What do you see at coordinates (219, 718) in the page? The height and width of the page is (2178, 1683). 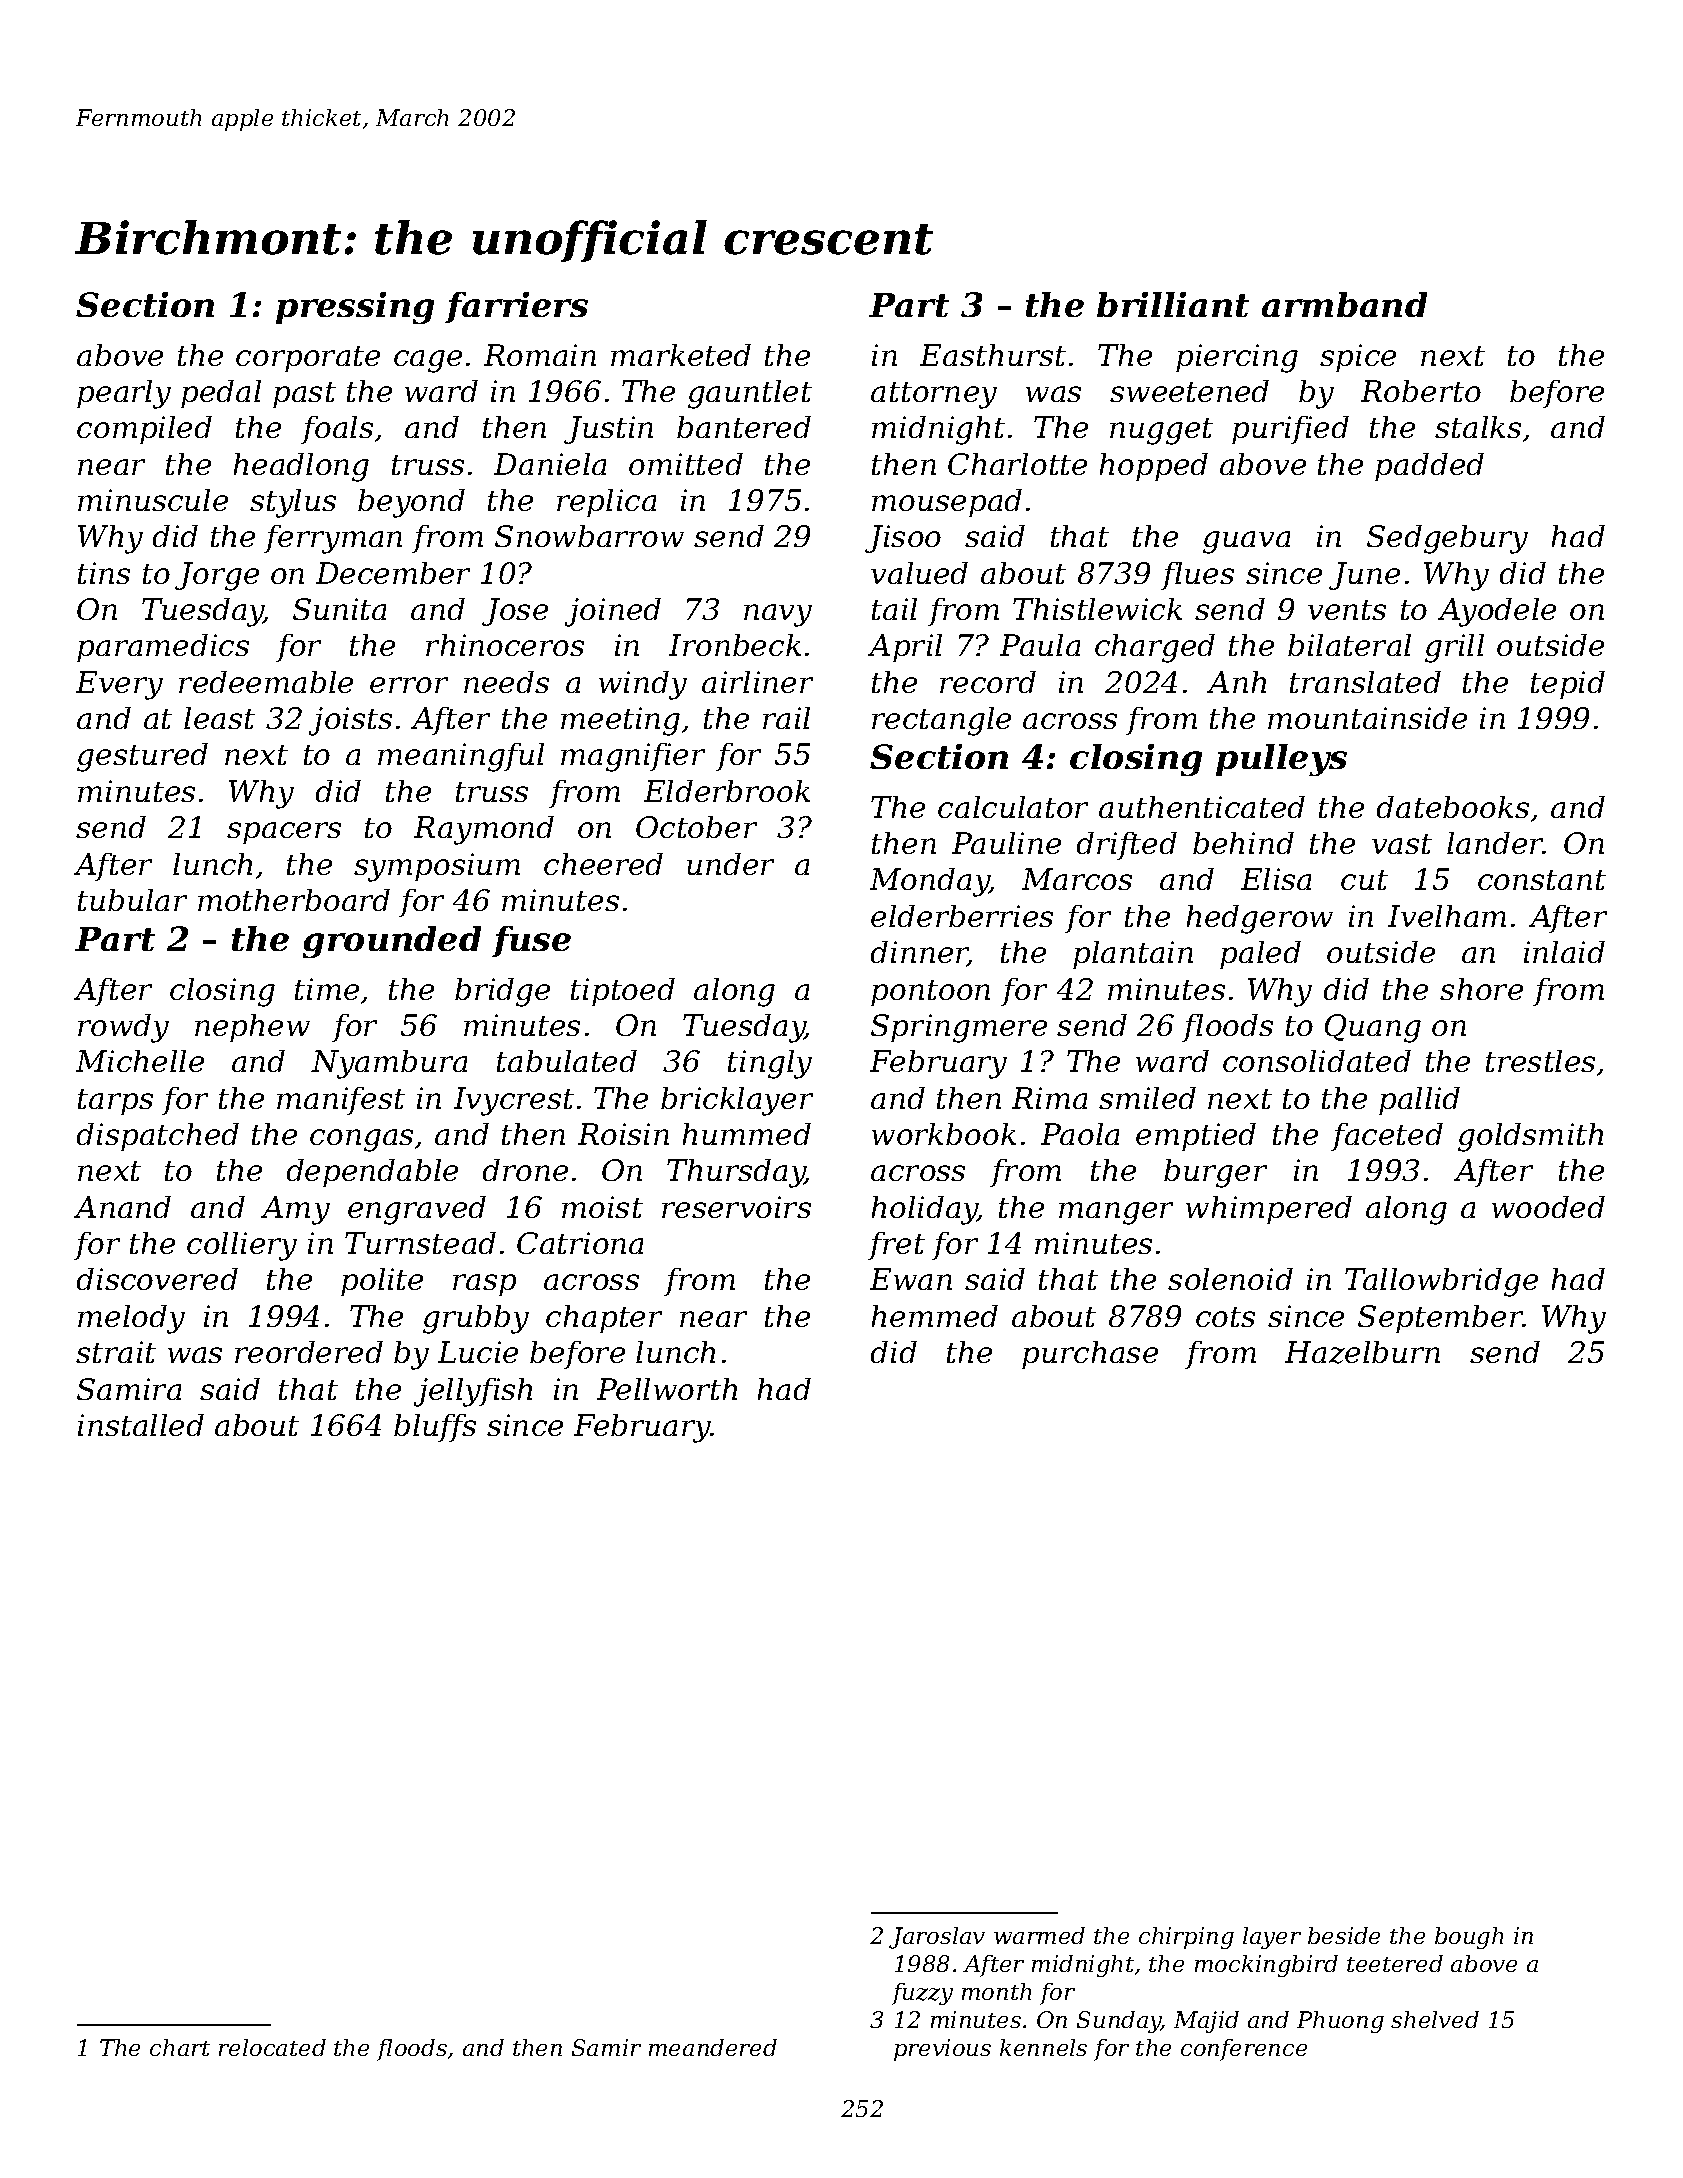 I see `least` at bounding box center [219, 718].
